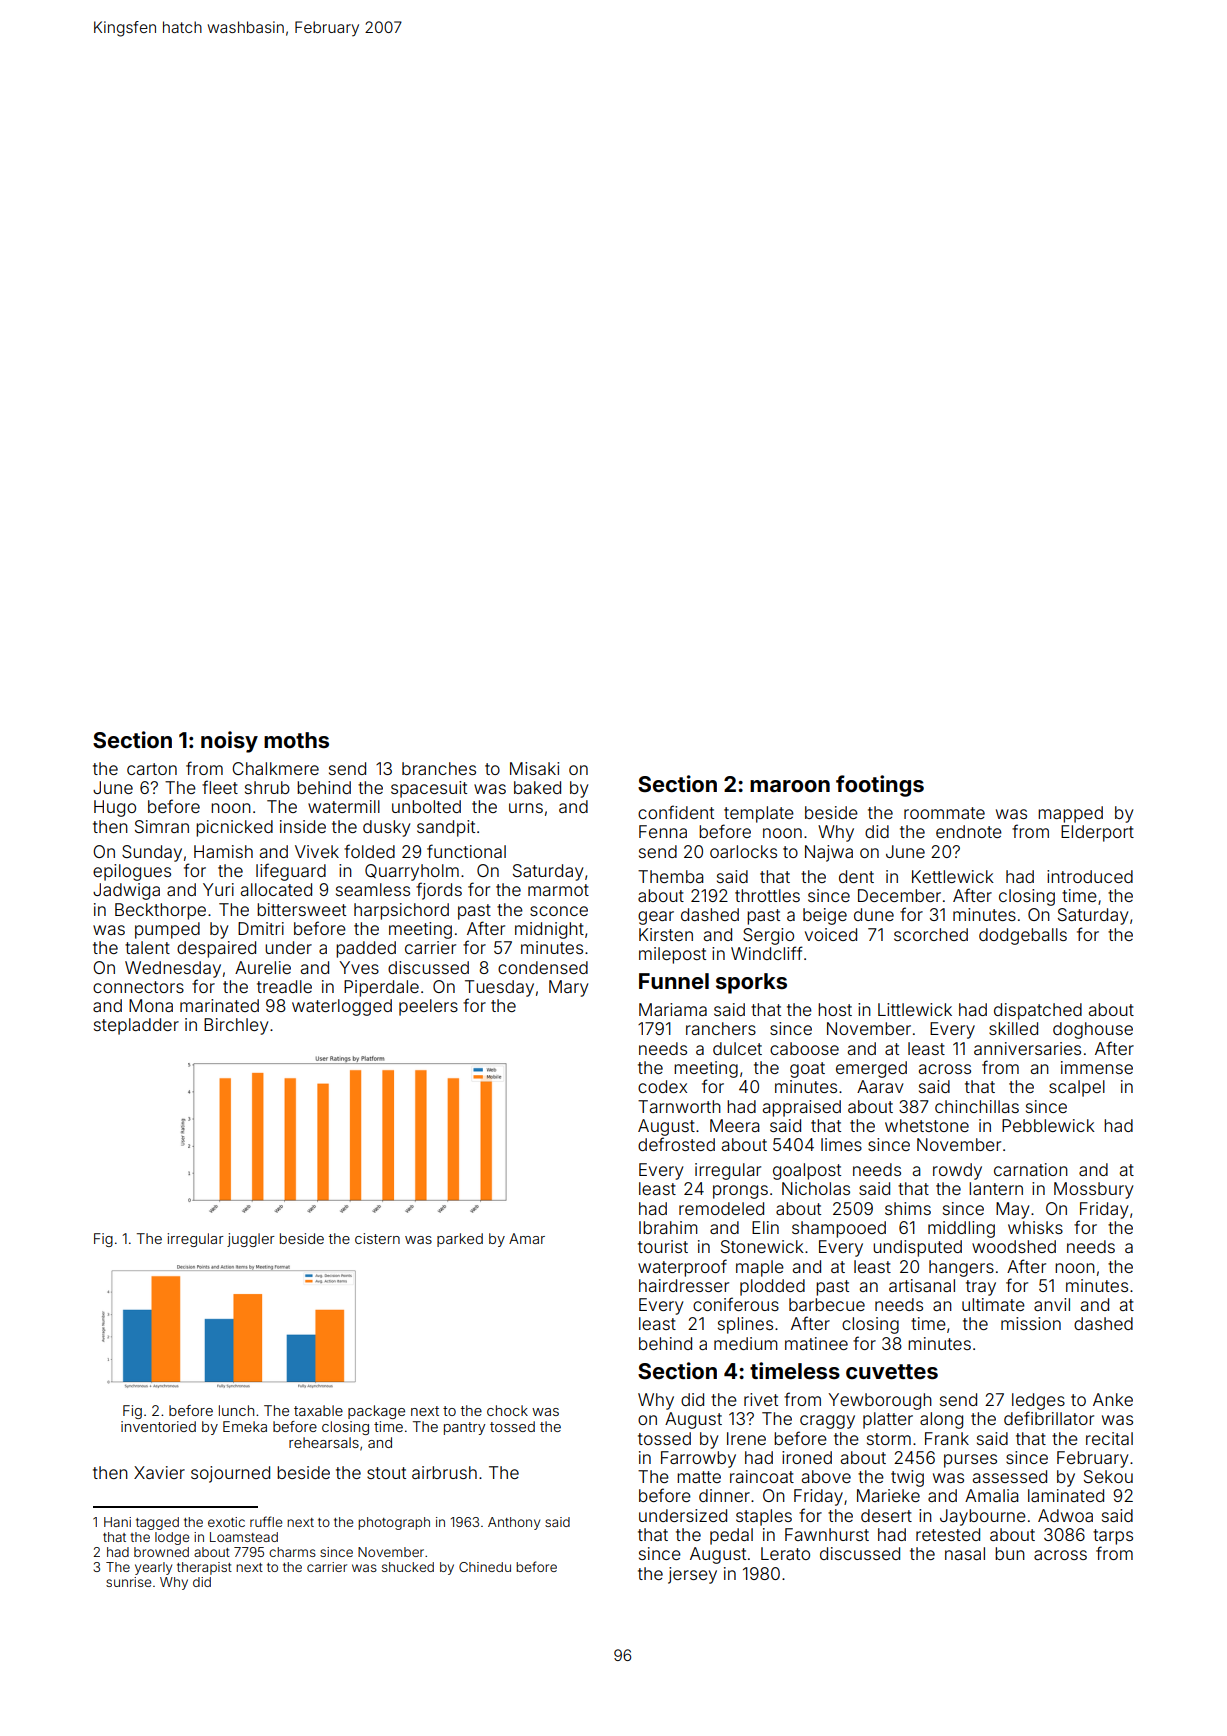  I want to click on Hugo, so click(115, 808).
